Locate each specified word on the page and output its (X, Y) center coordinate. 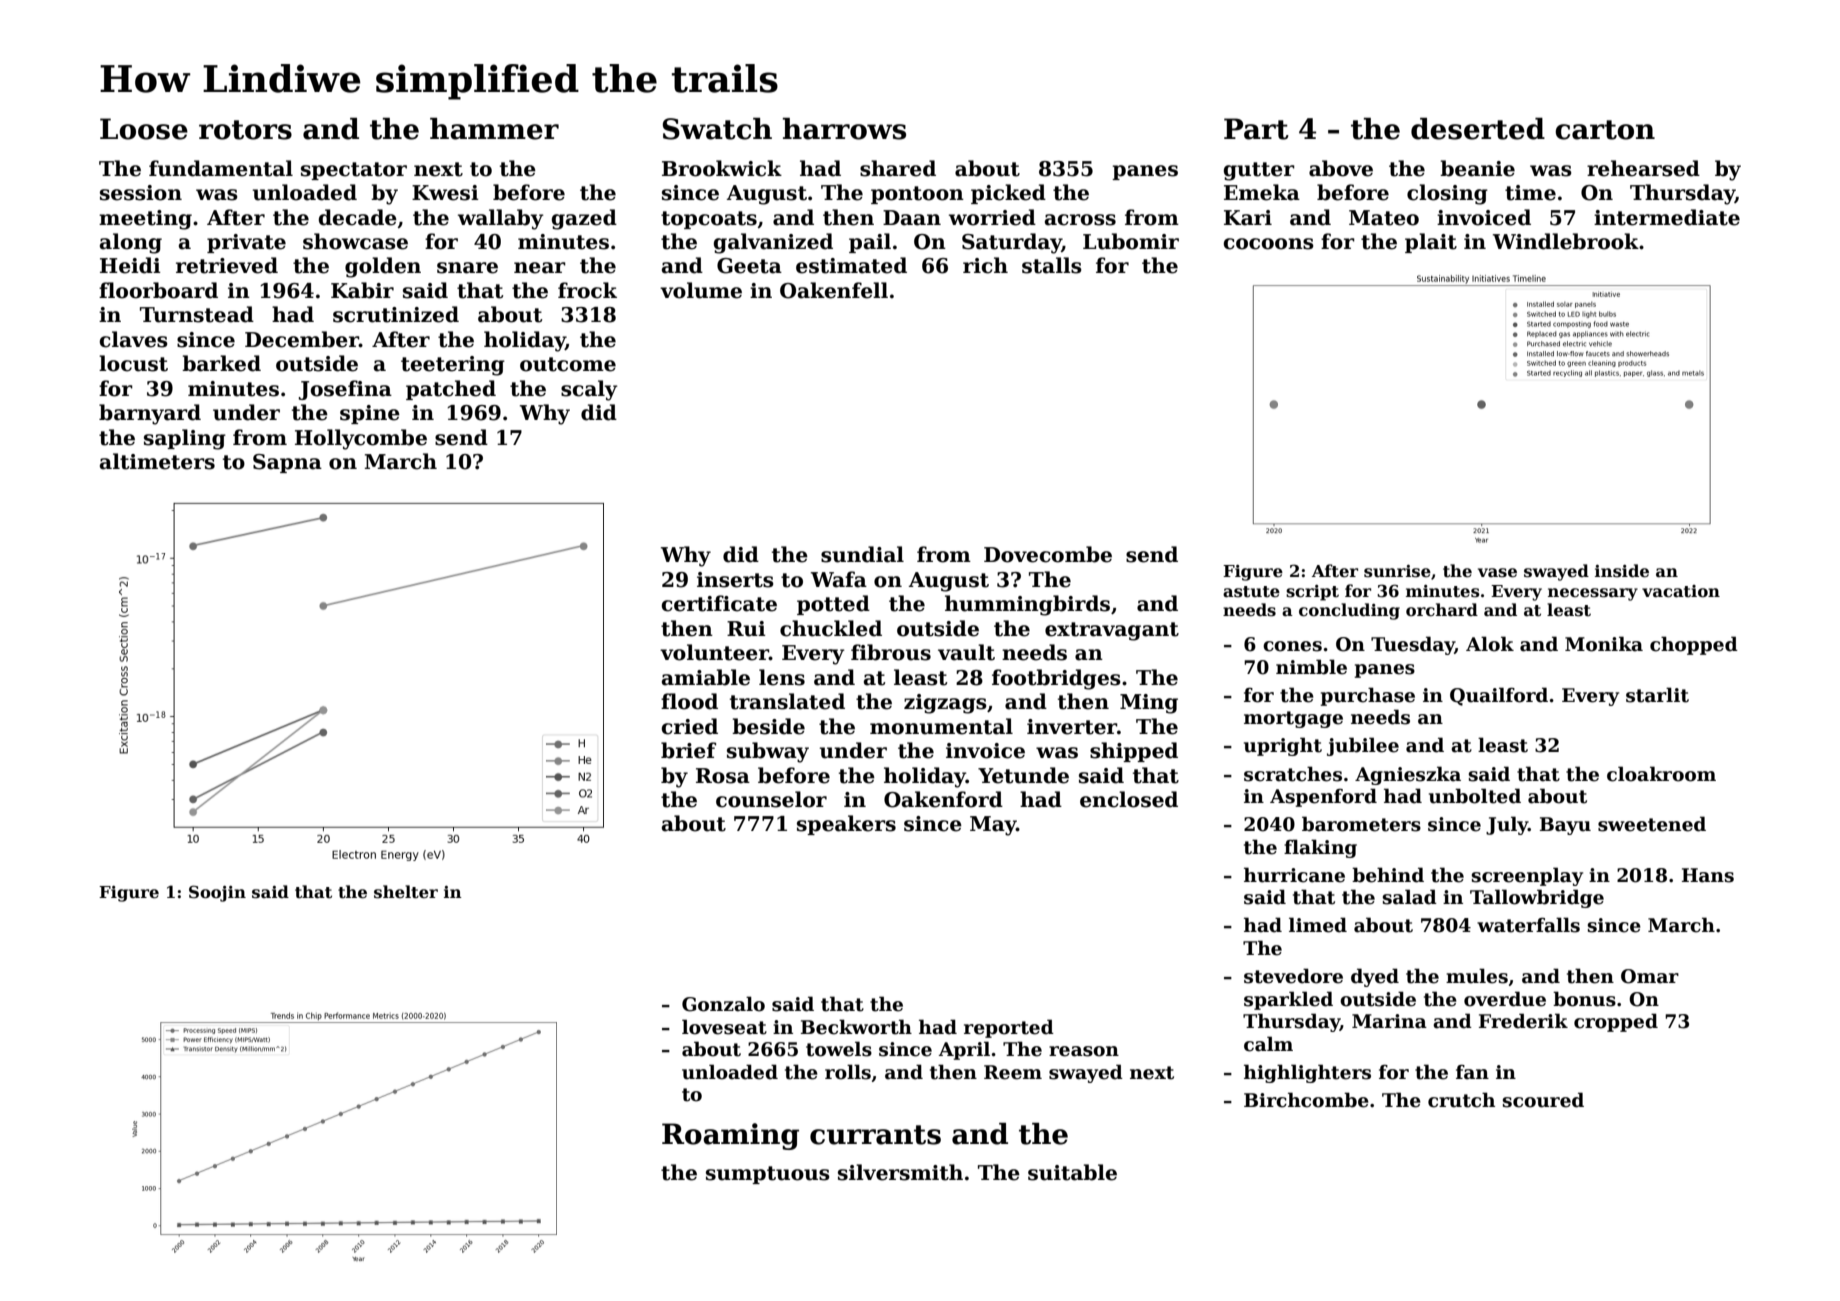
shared (898, 168)
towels (839, 1049)
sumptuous (768, 1175)
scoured (1543, 1100)
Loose (144, 129)
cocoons (1269, 244)
